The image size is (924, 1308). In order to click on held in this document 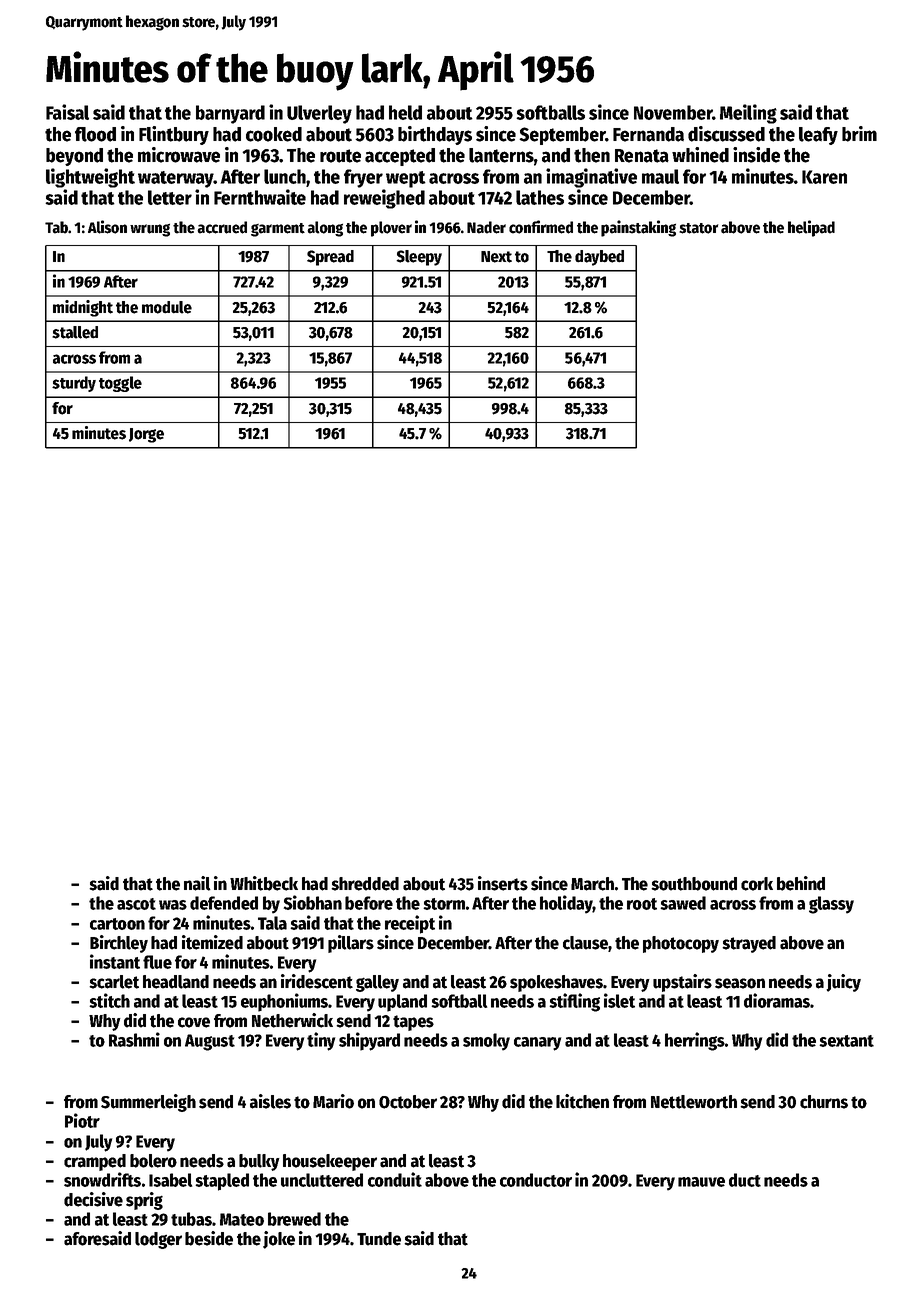, I will do `click(405, 112)`.
